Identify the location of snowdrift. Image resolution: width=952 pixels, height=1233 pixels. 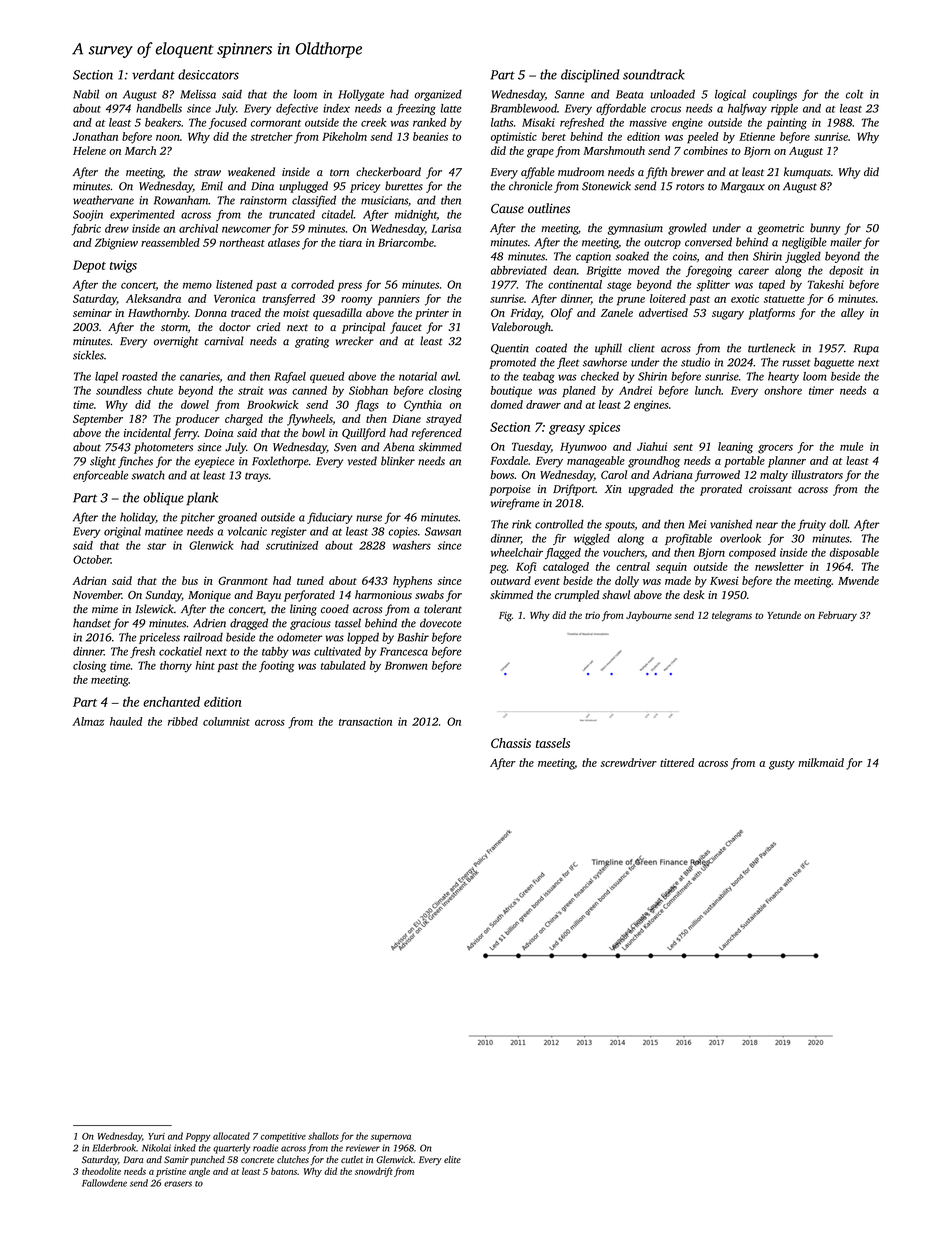
(374, 1172).
